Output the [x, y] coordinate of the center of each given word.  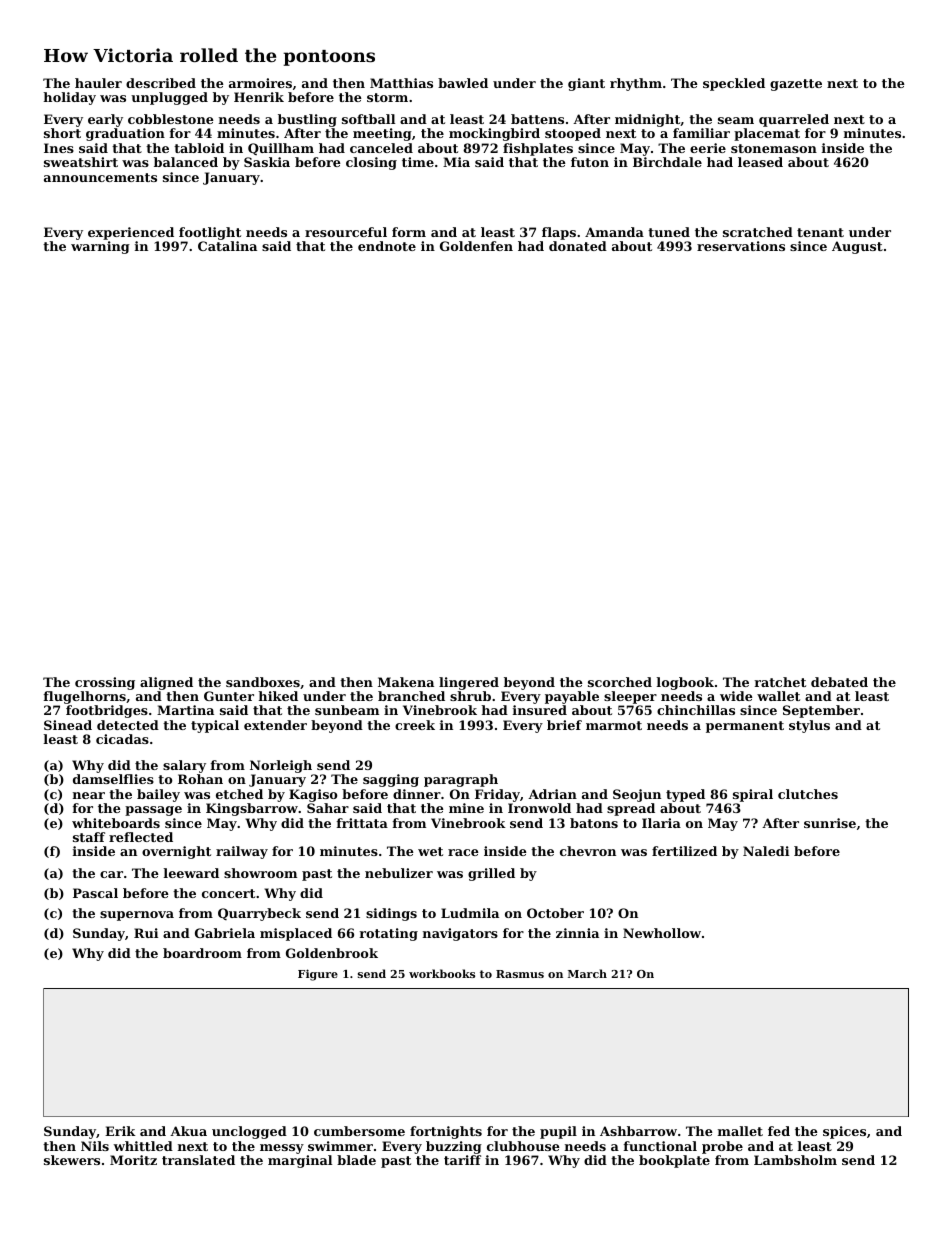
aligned [166, 683]
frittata [362, 823]
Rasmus [520, 974]
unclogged [249, 1132]
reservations [741, 246]
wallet [778, 696]
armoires [260, 83]
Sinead [68, 725]
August [857, 247]
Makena [406, 682]
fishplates [538, 149]
